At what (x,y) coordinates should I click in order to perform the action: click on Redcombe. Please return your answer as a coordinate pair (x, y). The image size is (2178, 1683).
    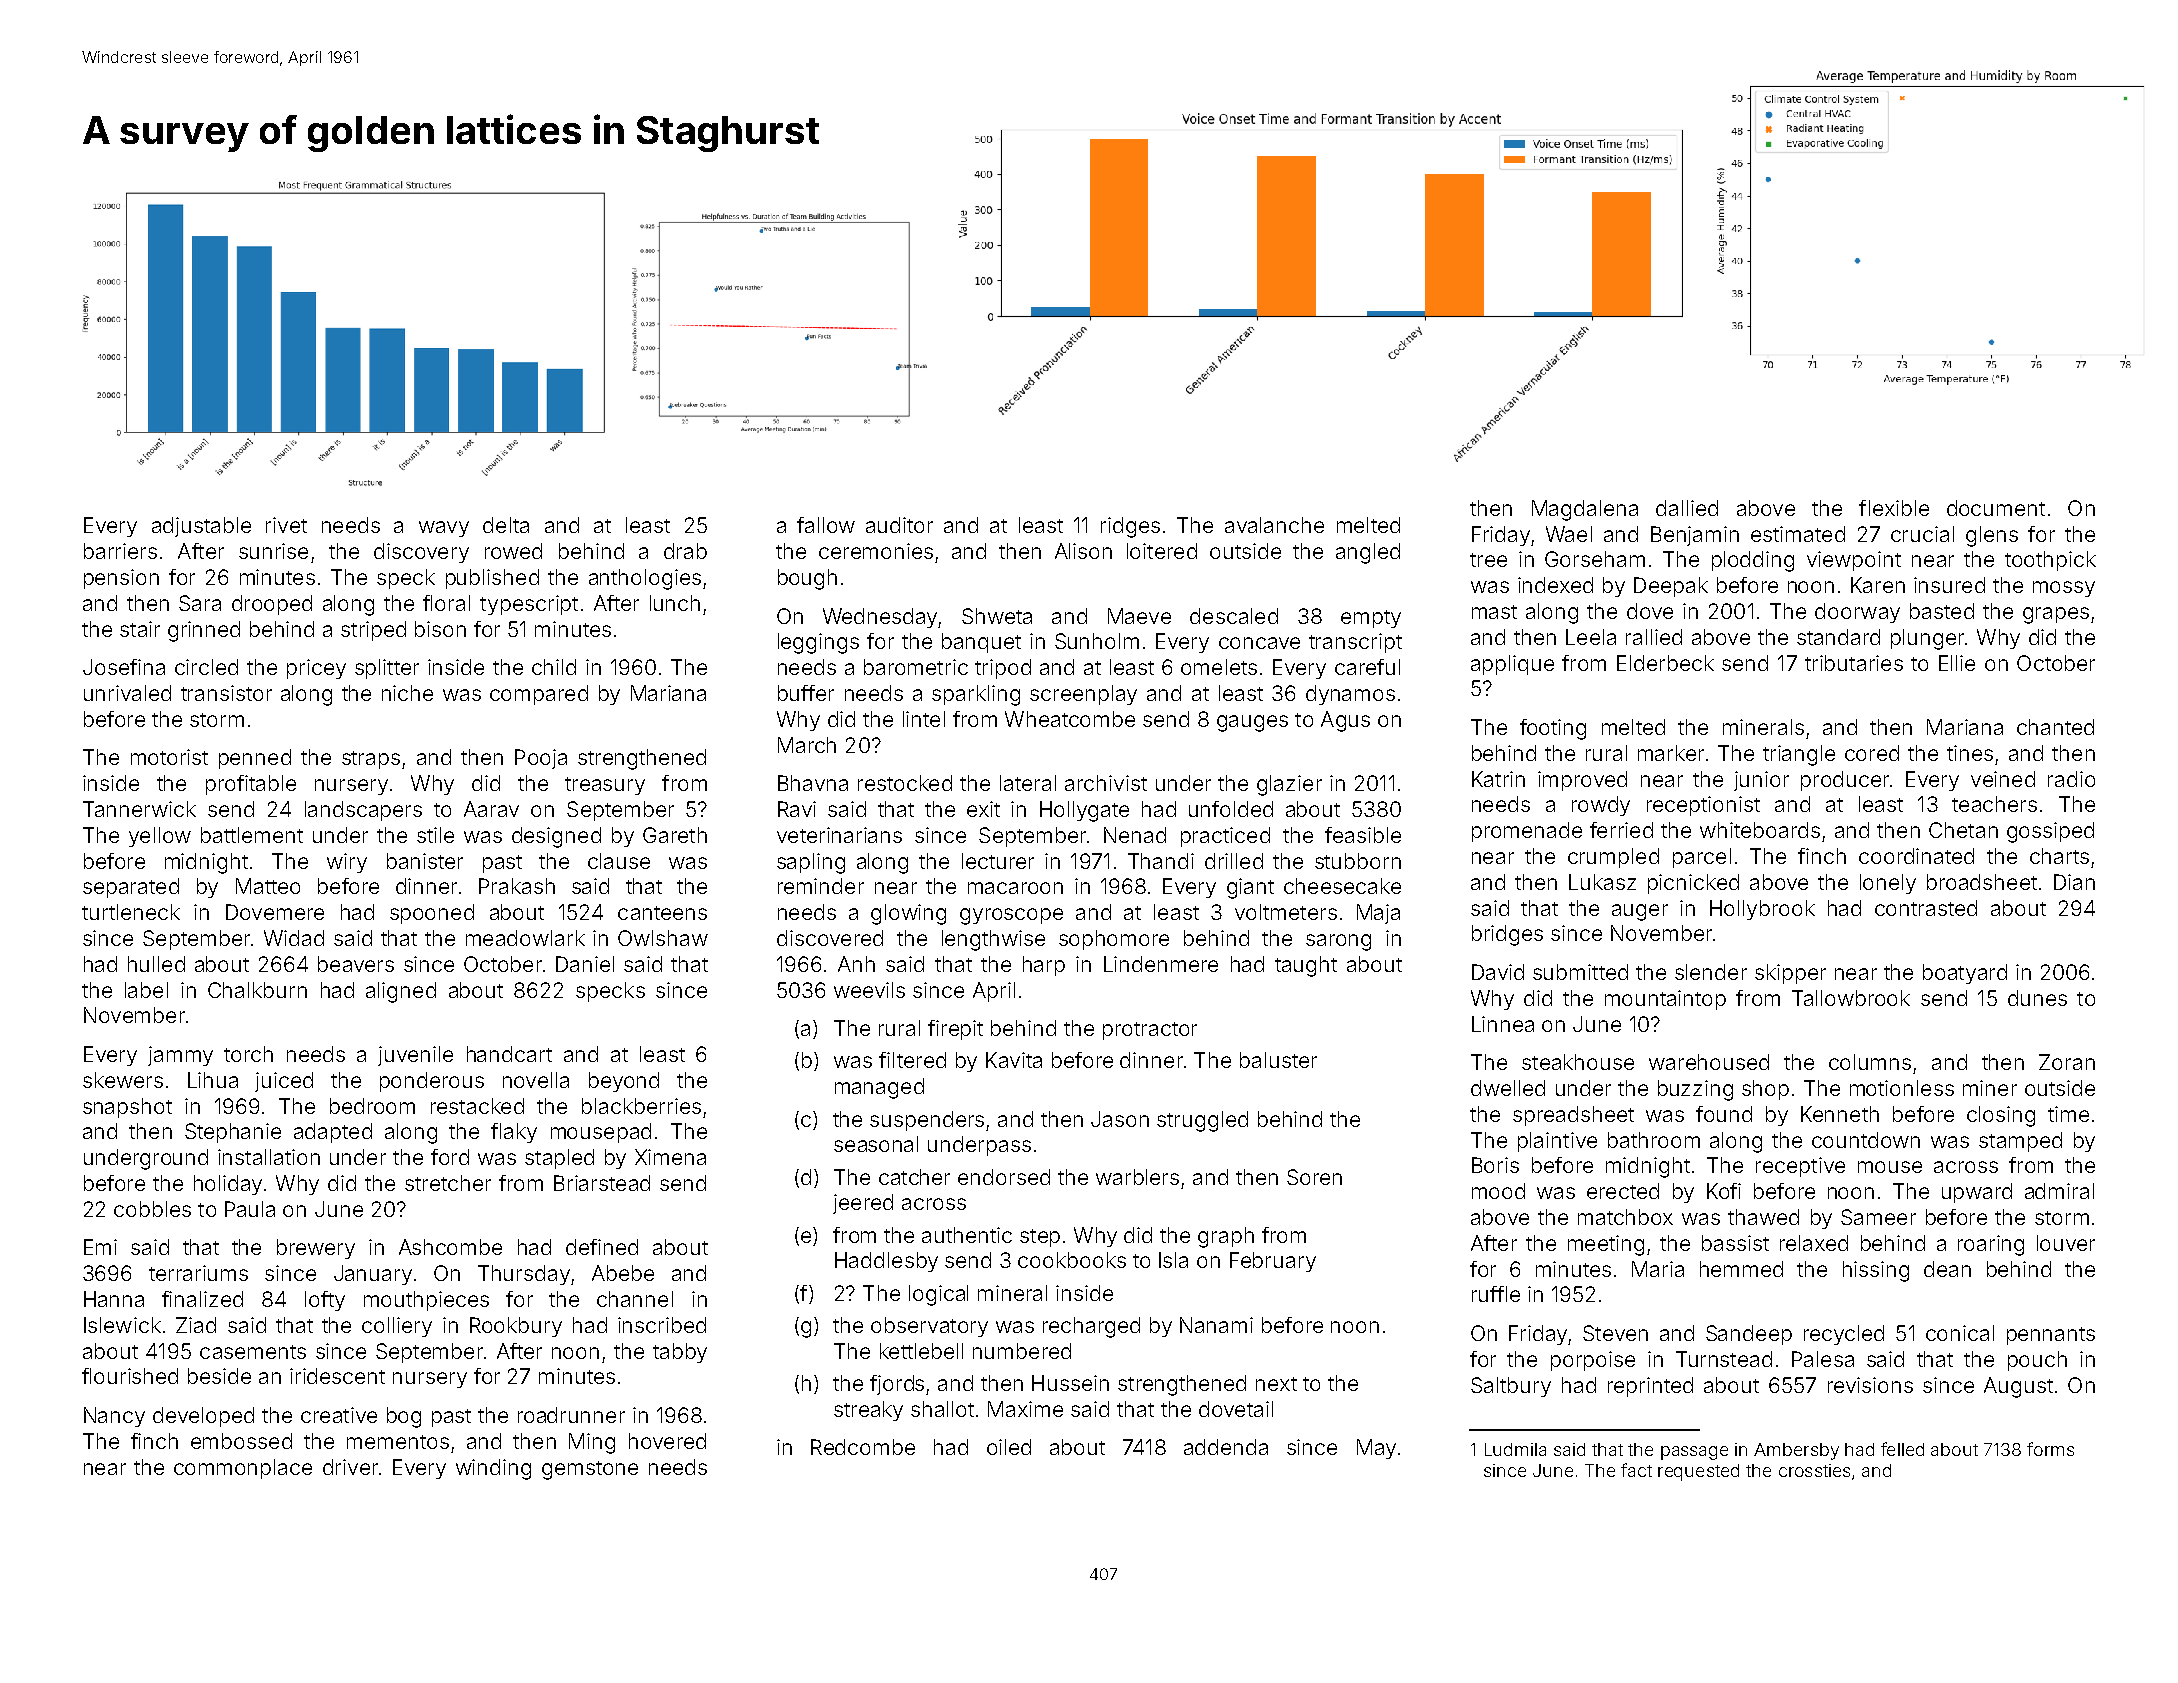
    Looking at the image, I should click on (863, 1447).
